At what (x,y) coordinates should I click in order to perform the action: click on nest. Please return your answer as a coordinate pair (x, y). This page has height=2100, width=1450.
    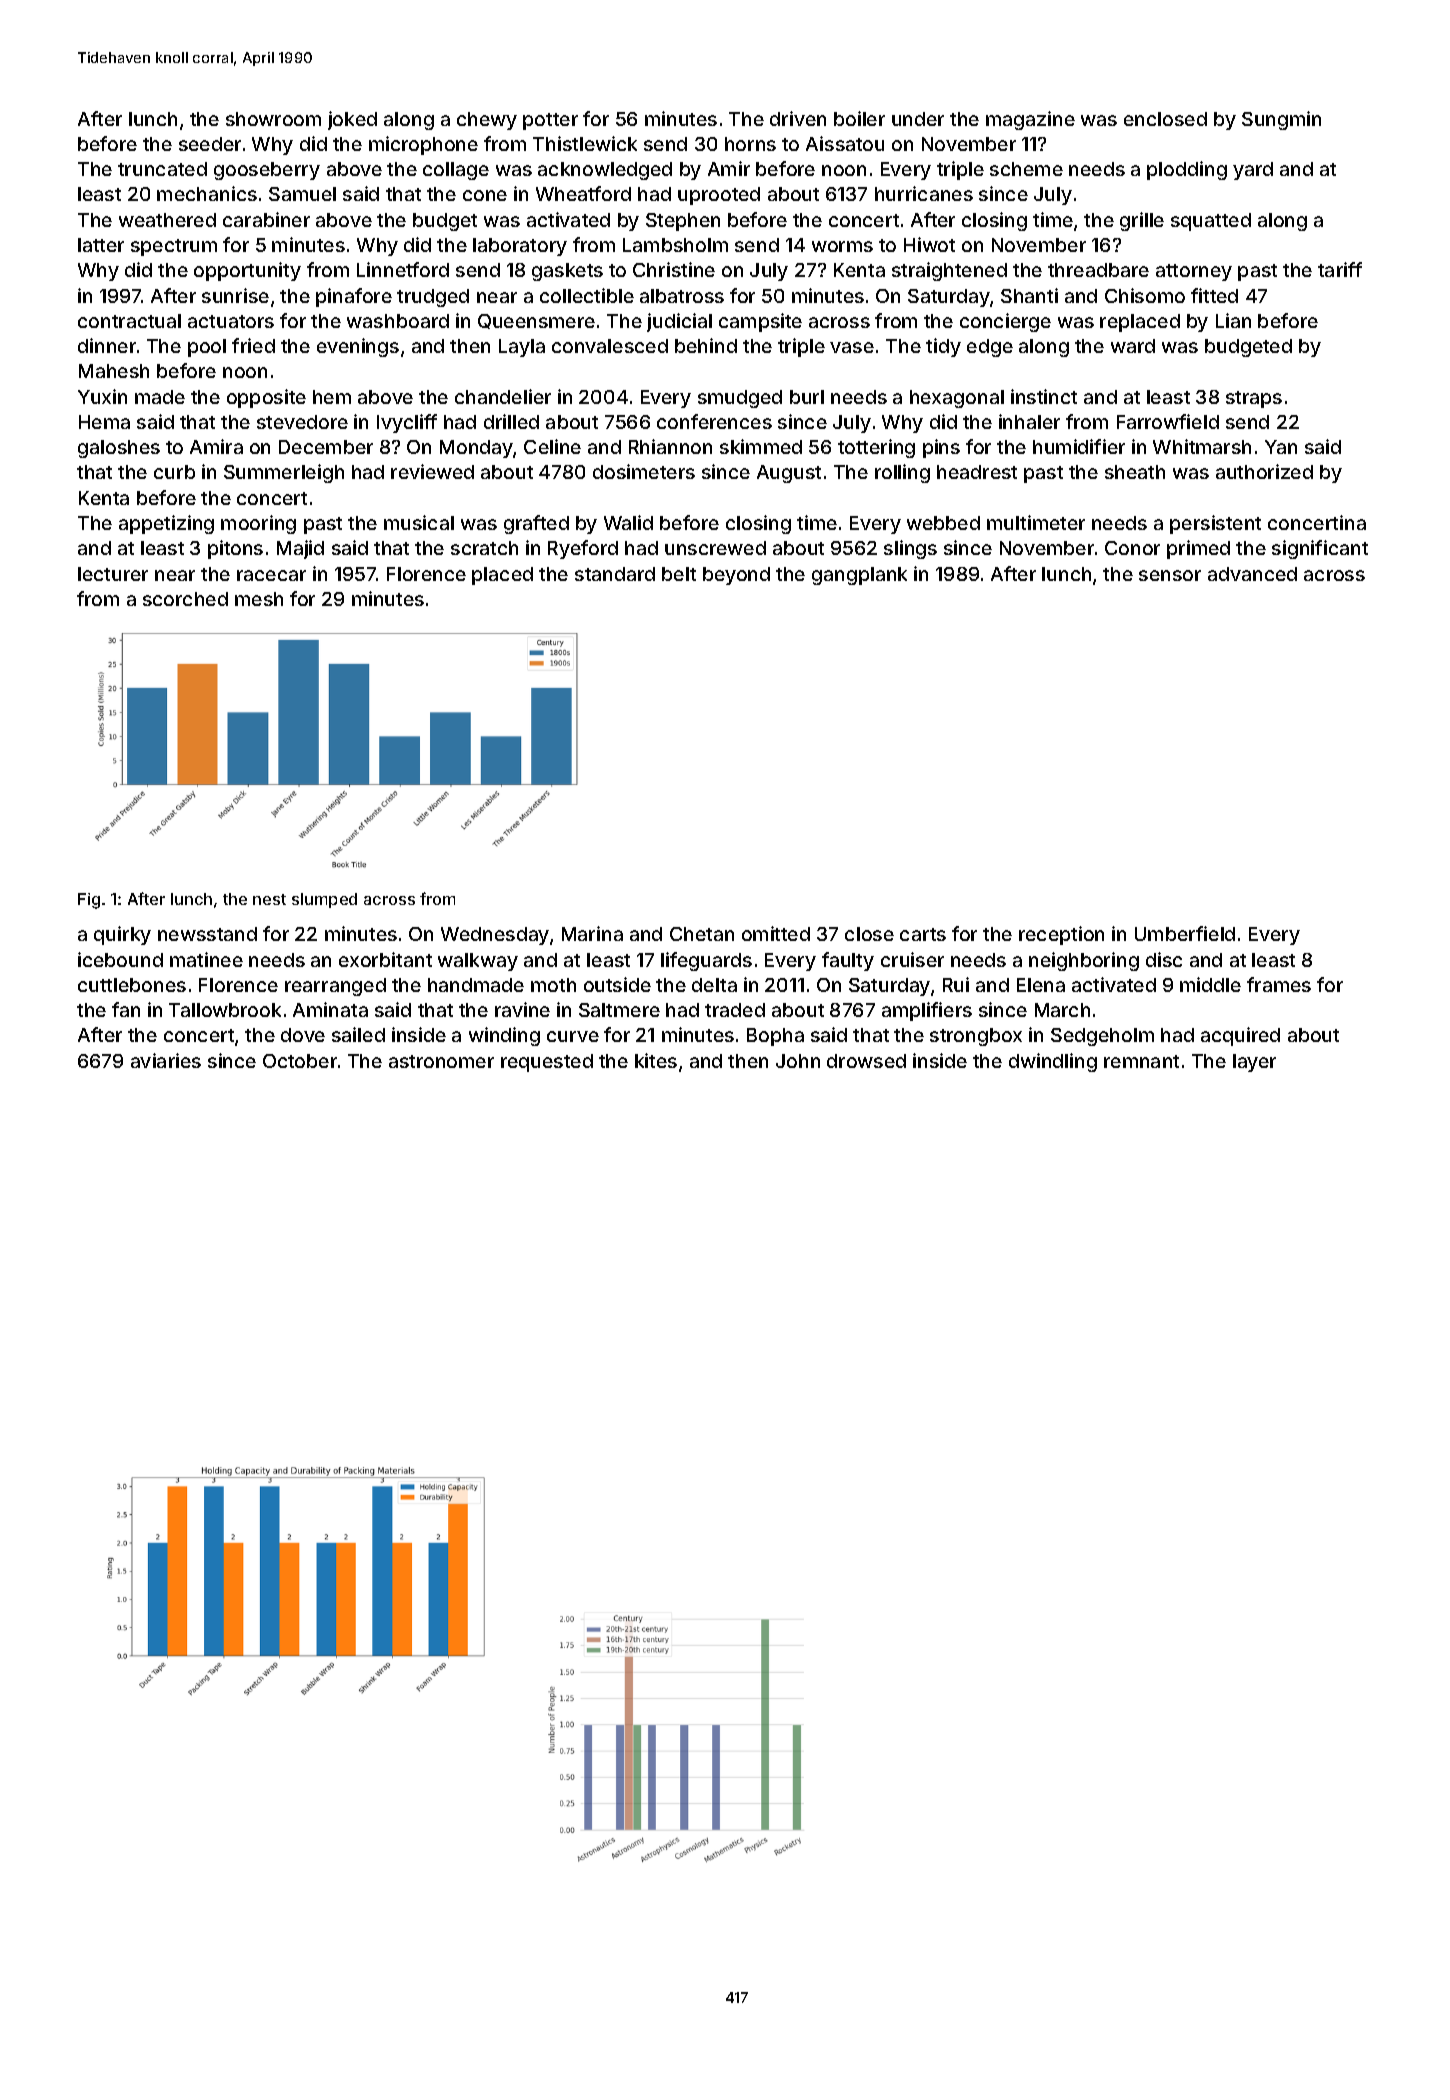
    Looking at the image, I should click on (269, 899).
